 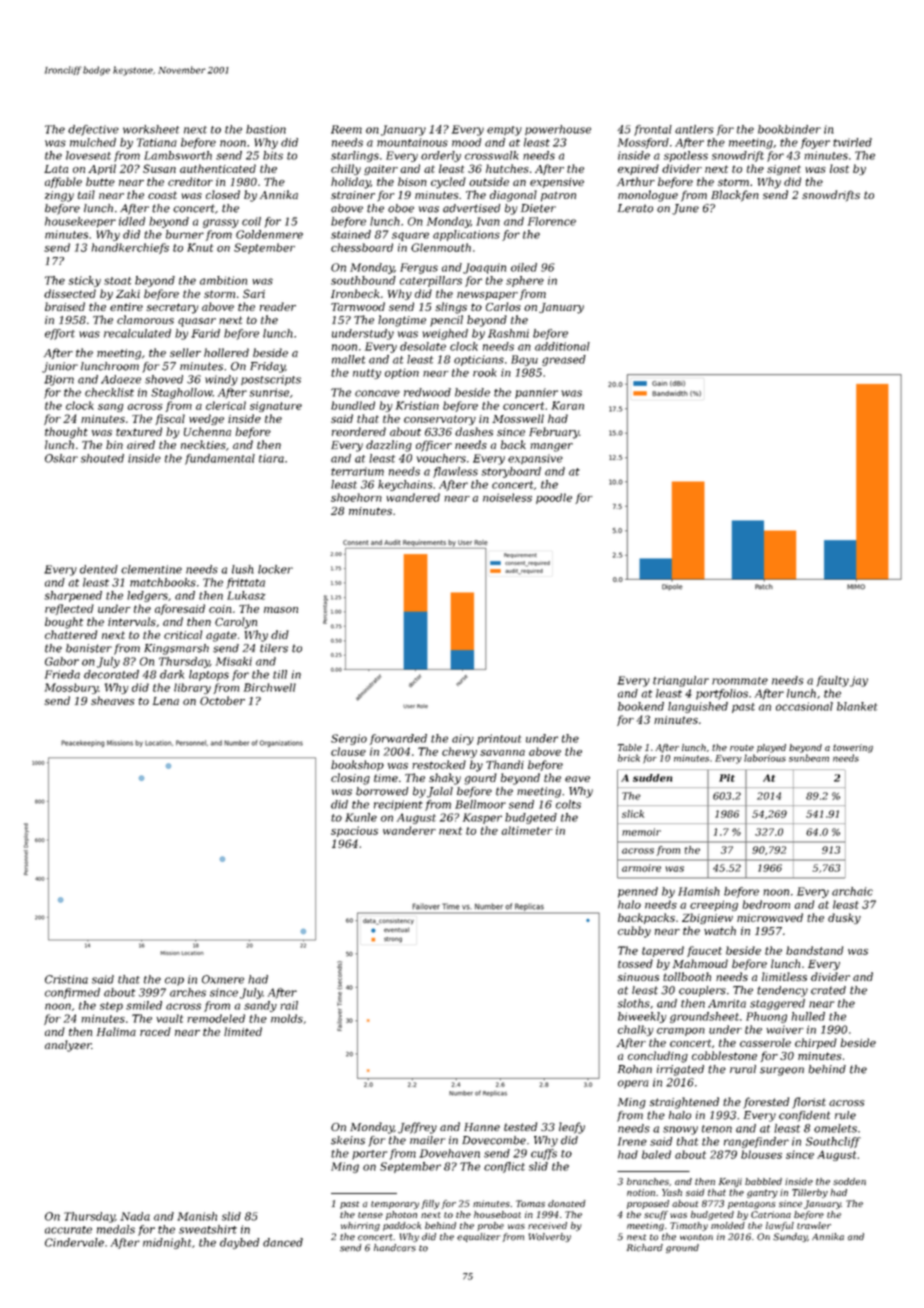 I want to click on poodle, so click(x=554, y=498).
